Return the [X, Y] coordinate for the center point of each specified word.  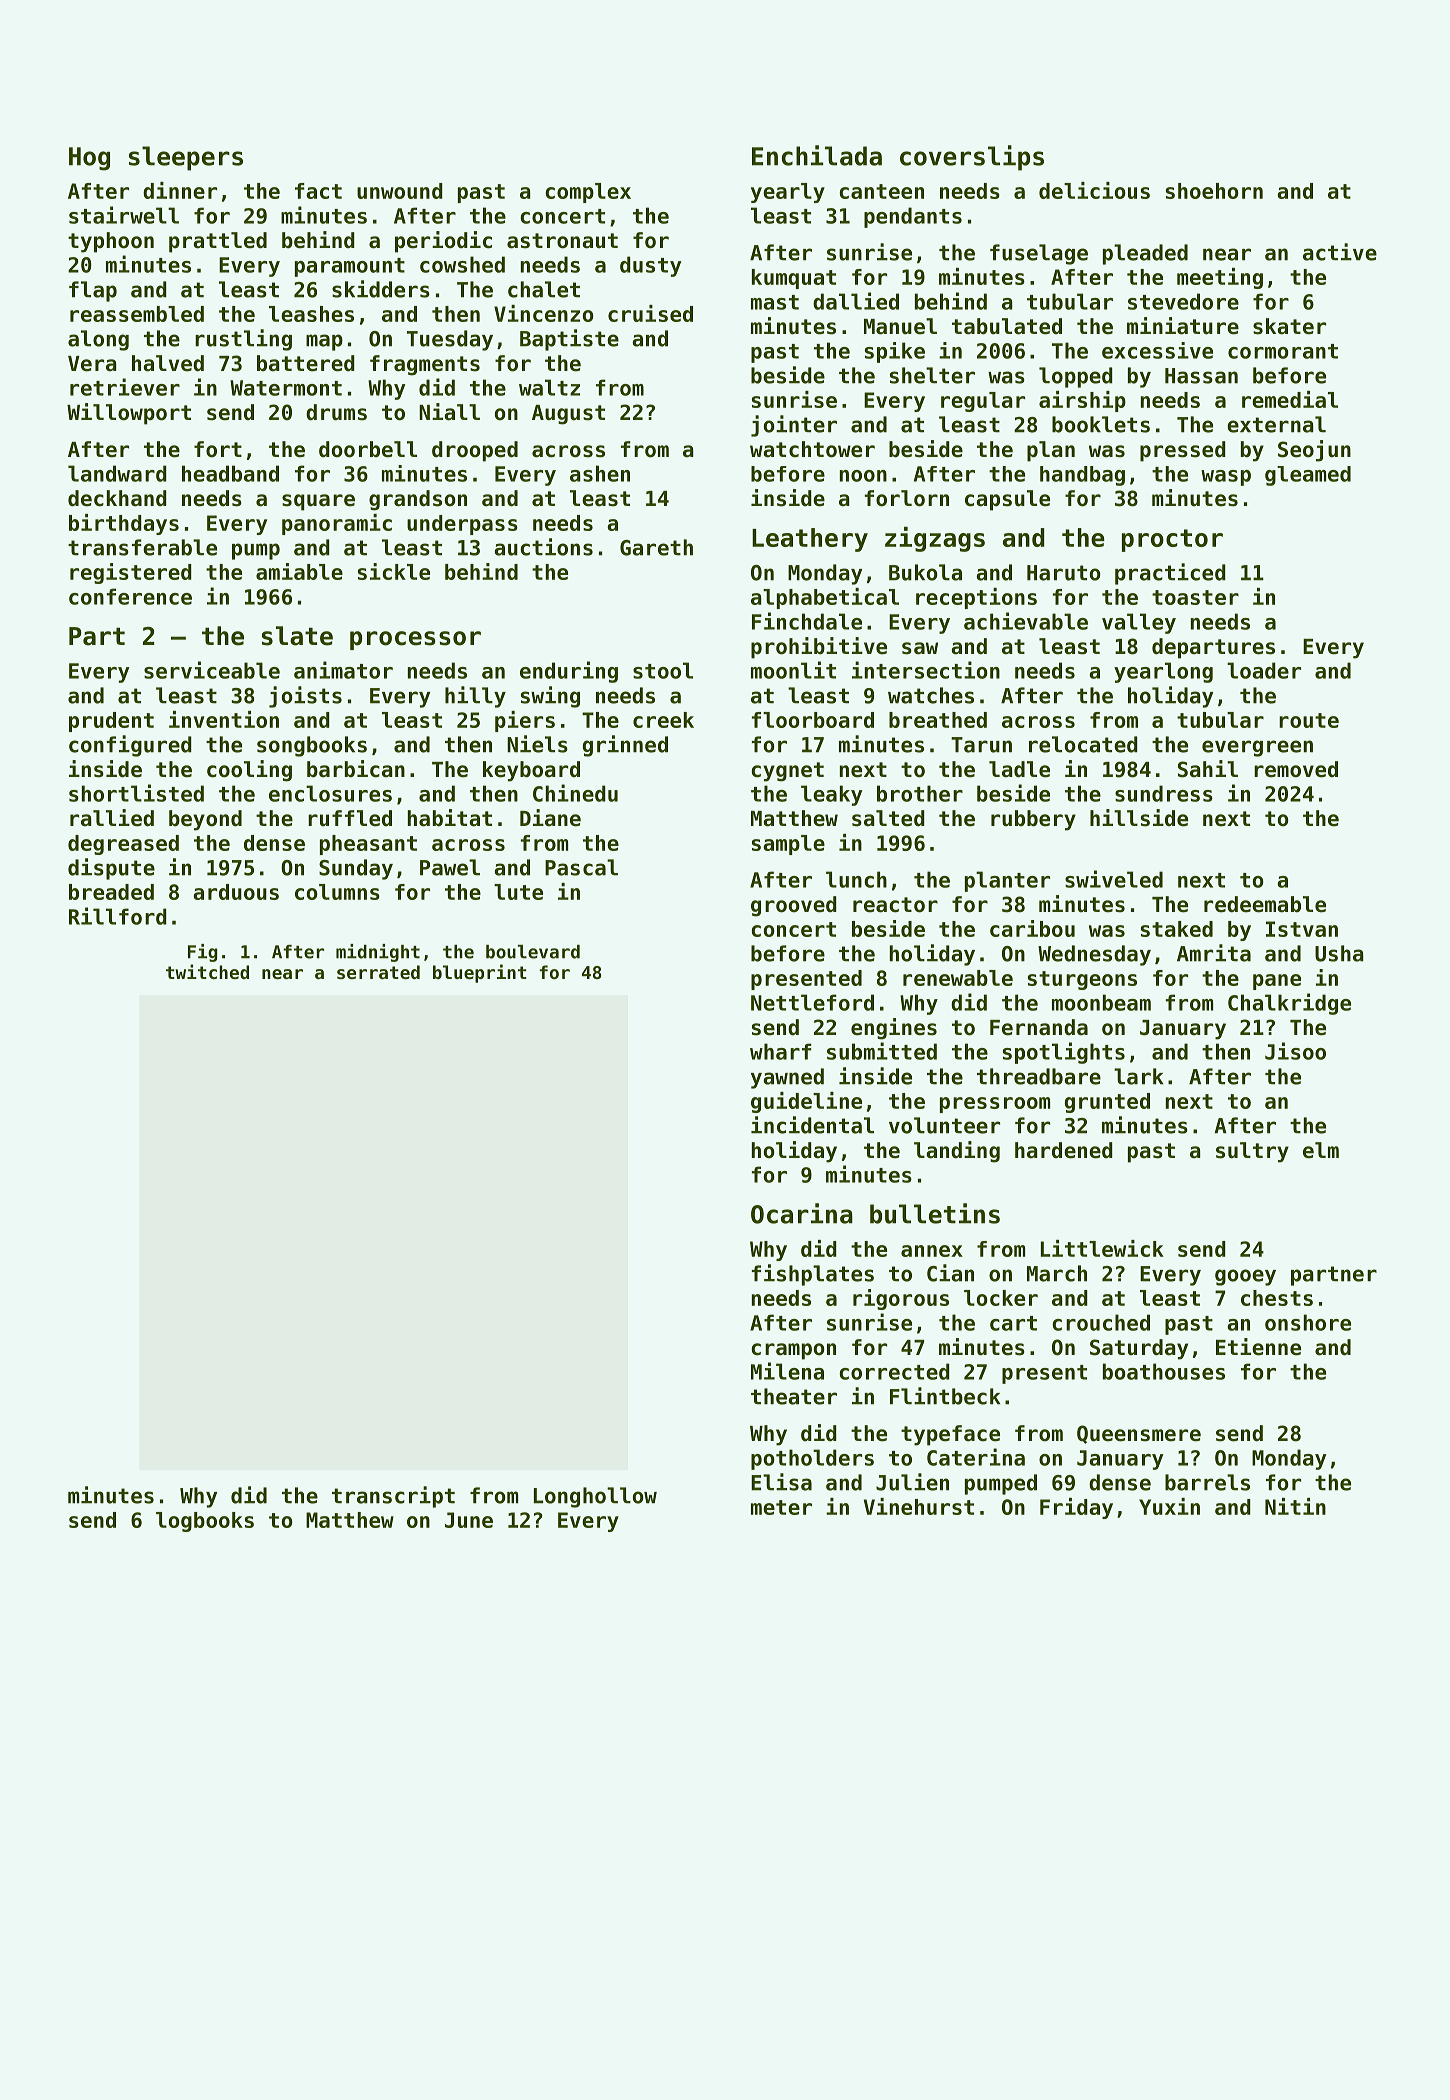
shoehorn [1214, 191]
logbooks [205, 1522]
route [1309, 720]
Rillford [118, 916]
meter [781, 1507]
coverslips [972, 158]
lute [518, 892]
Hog [89, 159]
